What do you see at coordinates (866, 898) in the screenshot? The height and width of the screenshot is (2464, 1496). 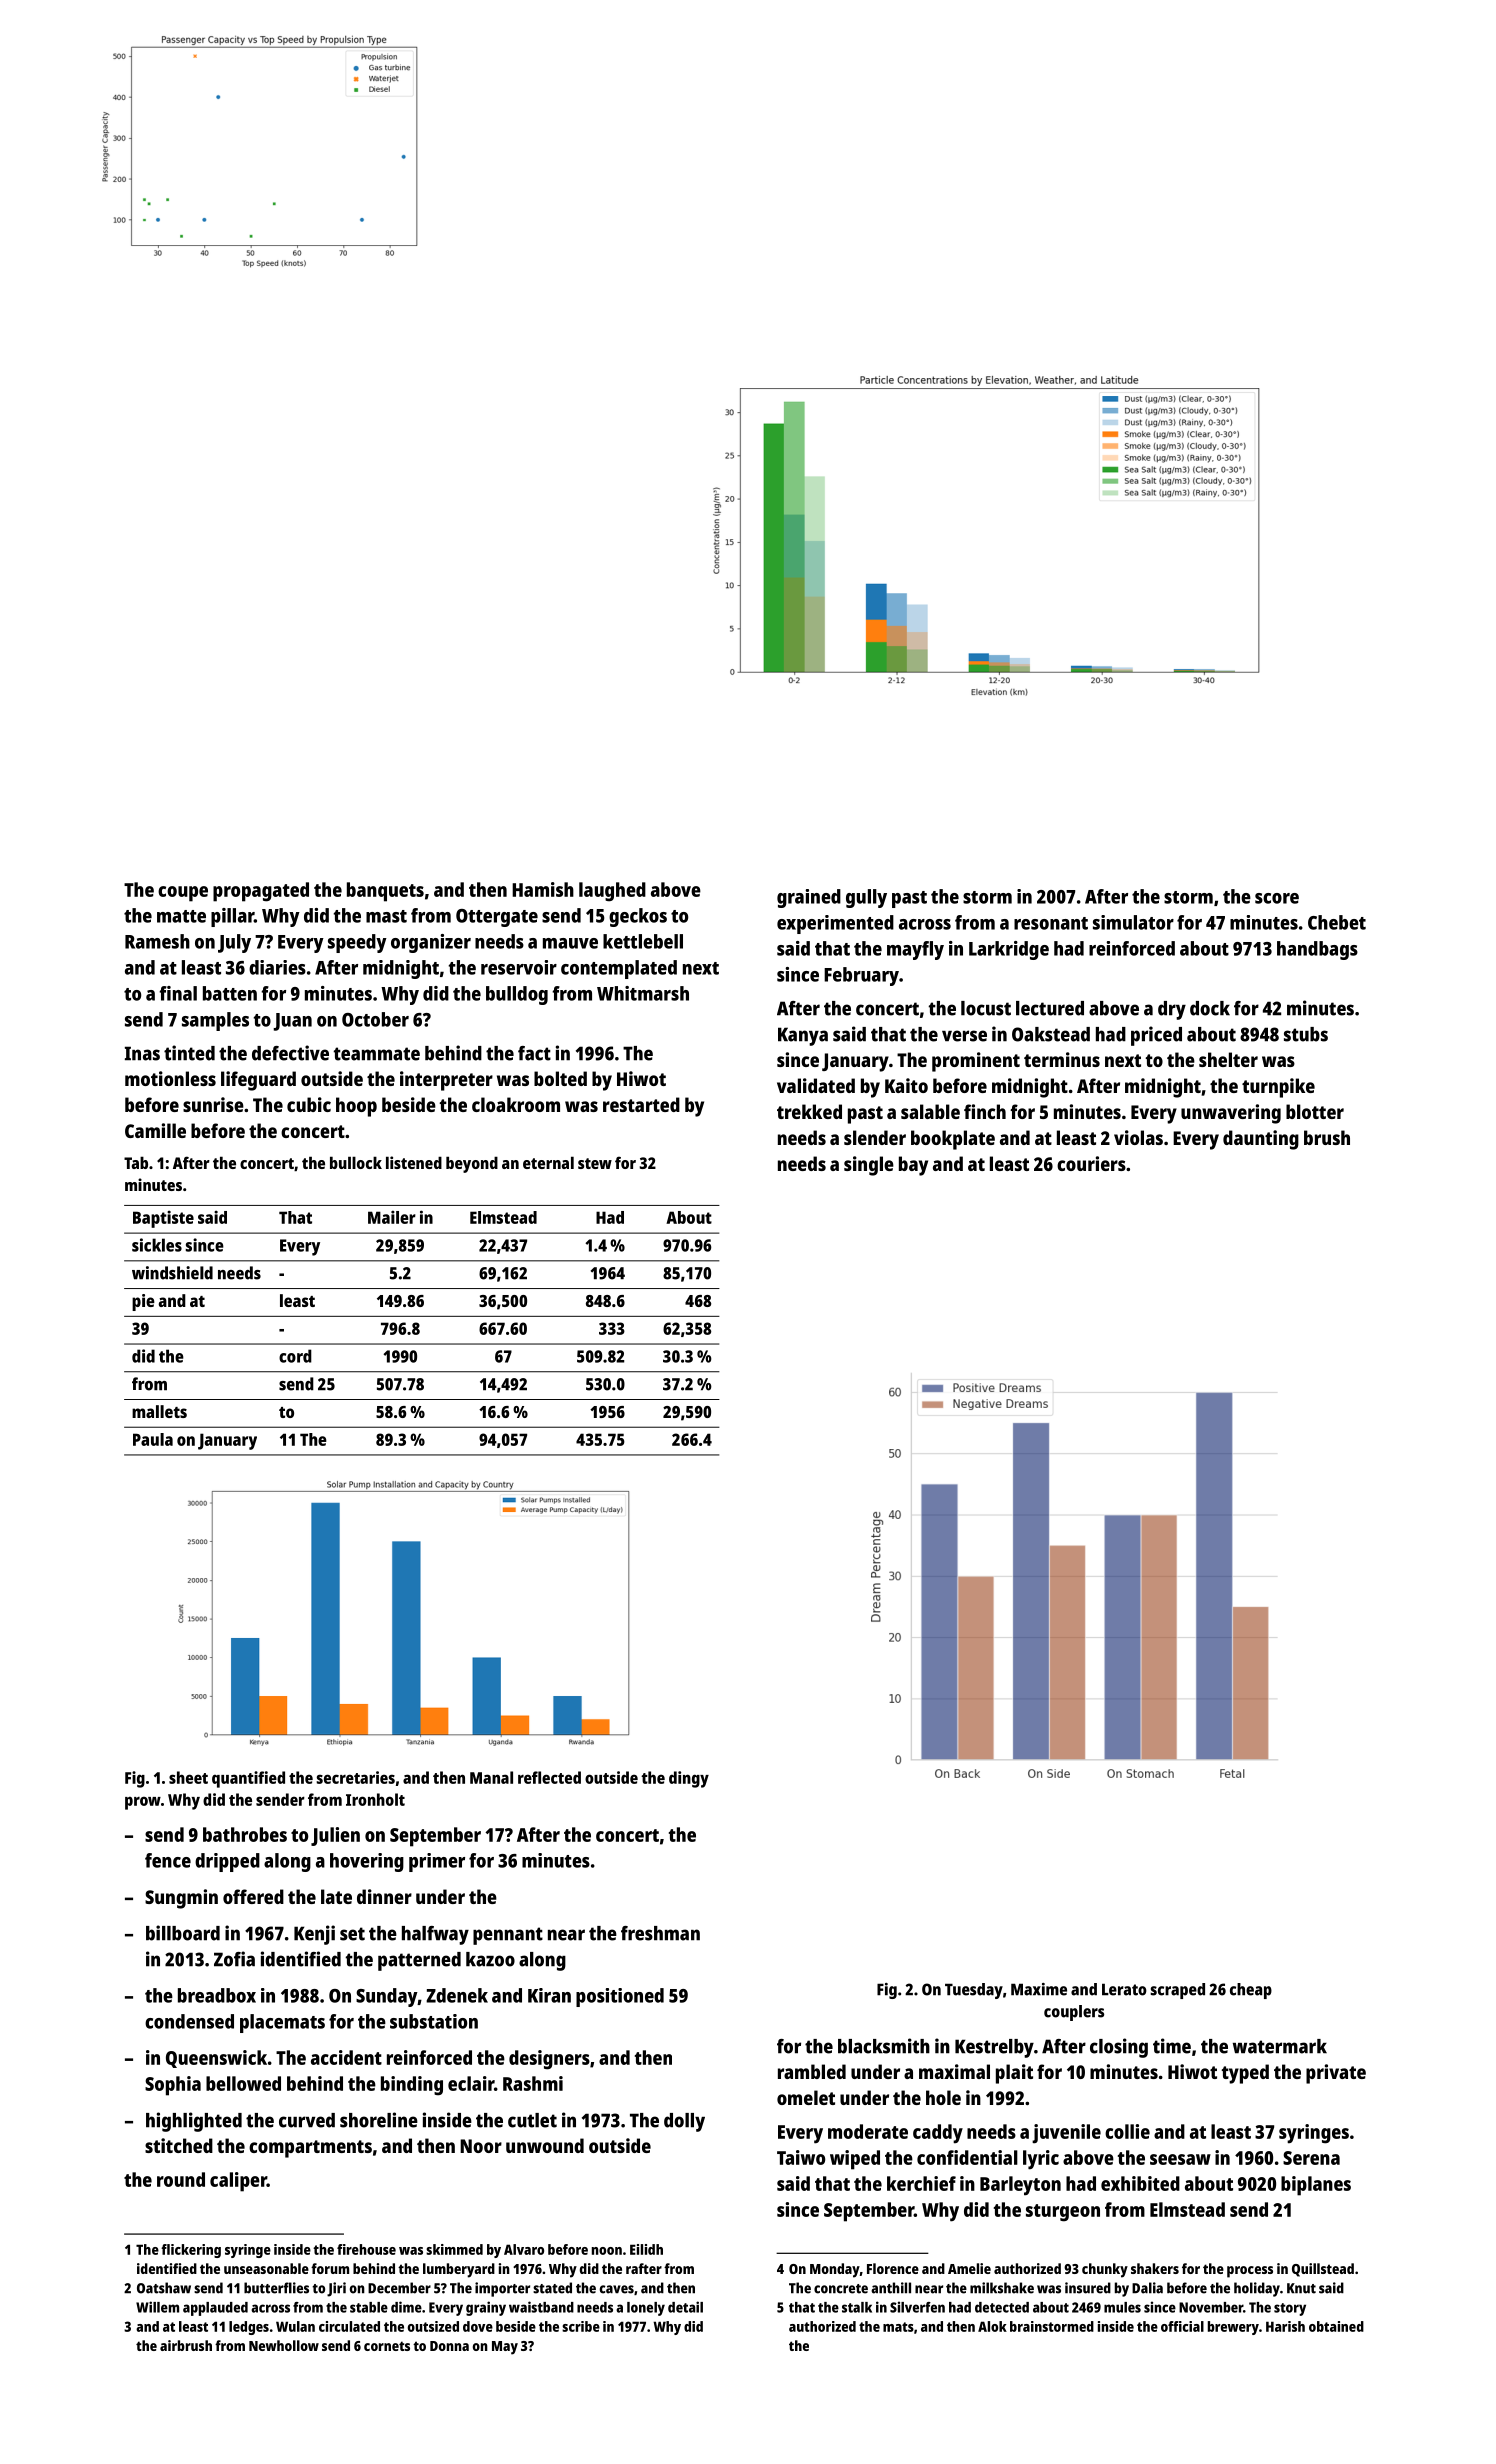 I see `gully` at bounding box center [866, 898].
